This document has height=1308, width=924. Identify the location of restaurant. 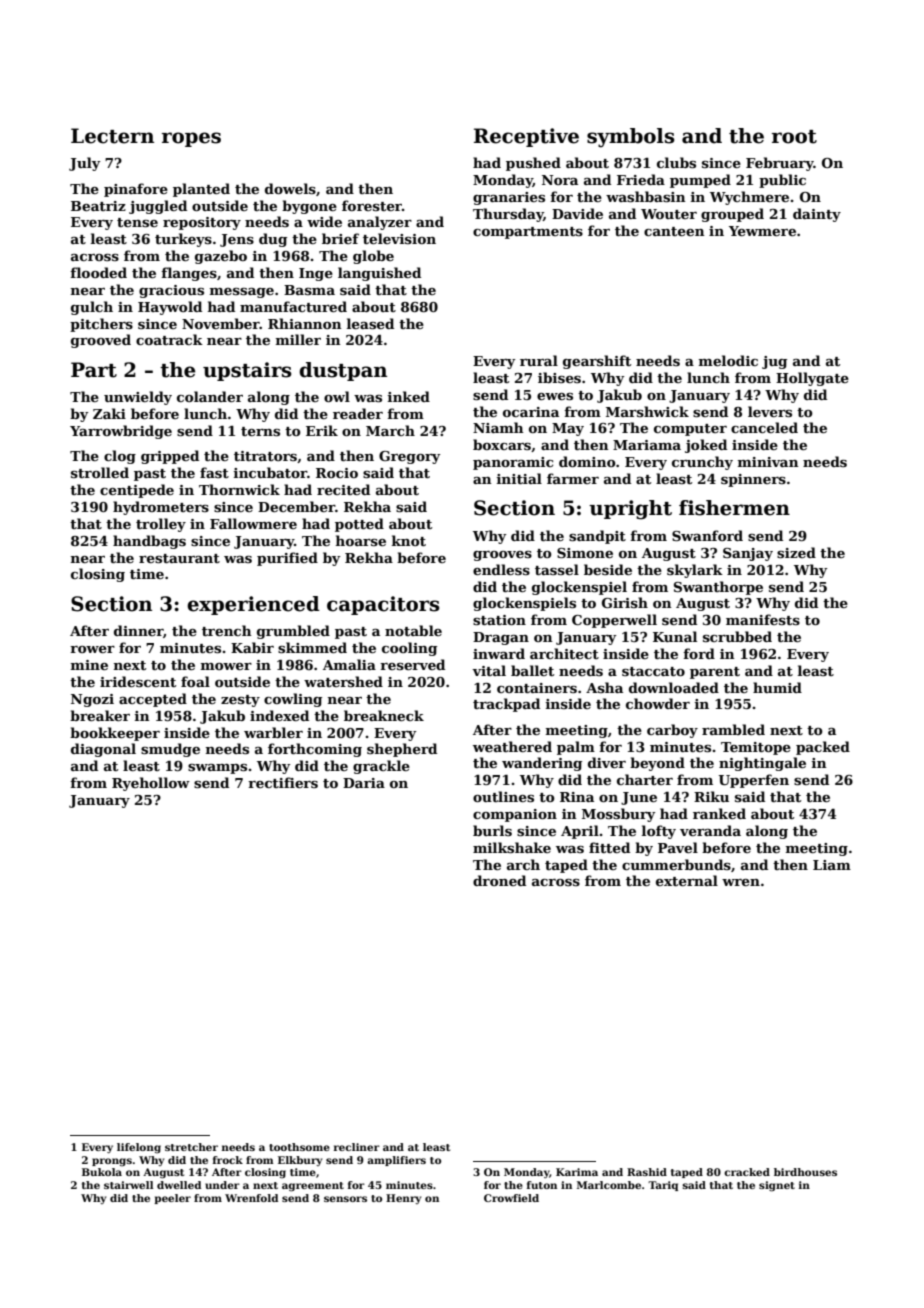
(179, 558).
